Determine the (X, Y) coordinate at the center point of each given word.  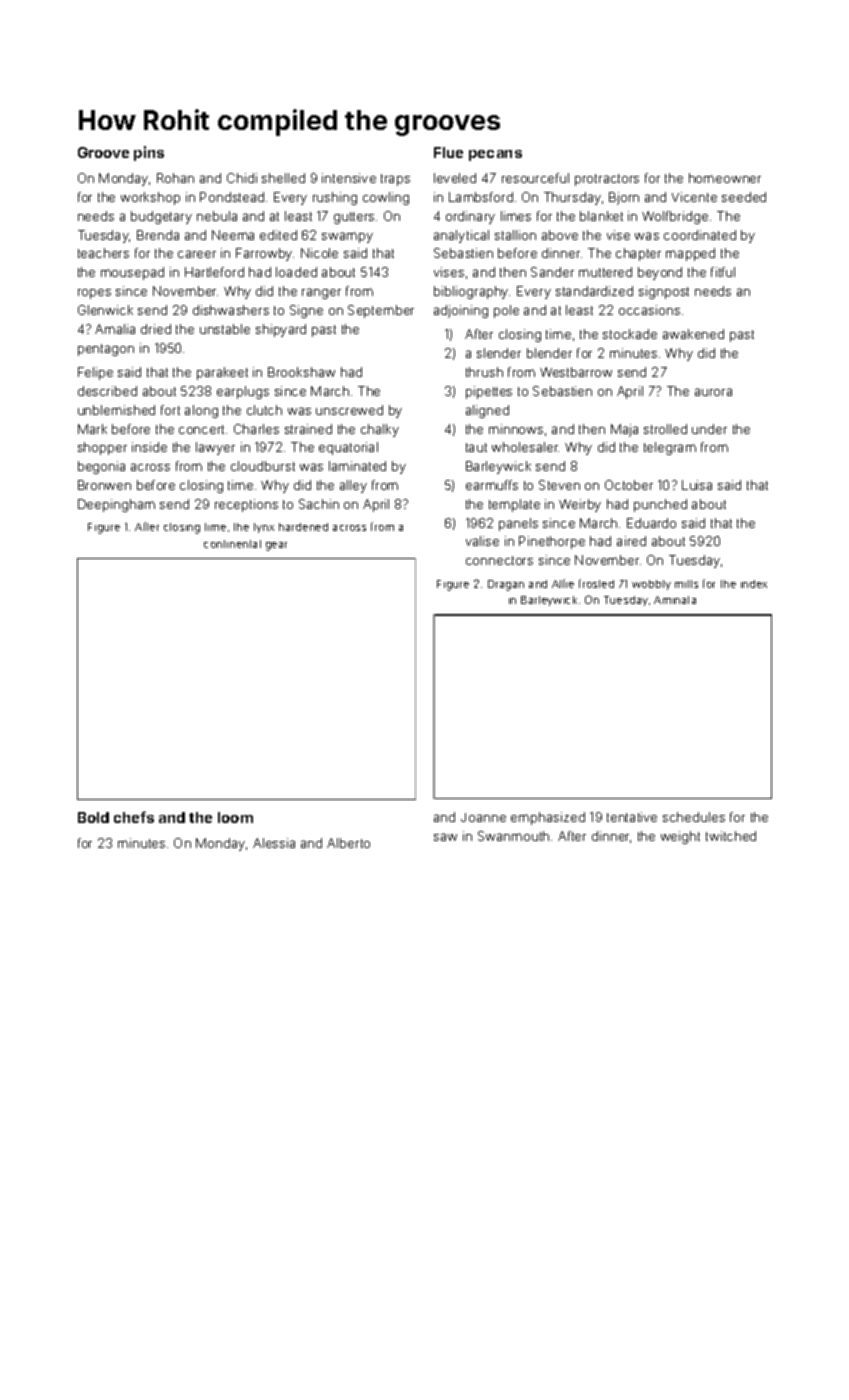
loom (235, 817)
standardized (594, 291)
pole (506, 311)
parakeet (222, 373)
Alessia (274, 843)
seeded (744, 197)
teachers (103, 253)
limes (516, 216)
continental (232, 544)
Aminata (675, 600)
